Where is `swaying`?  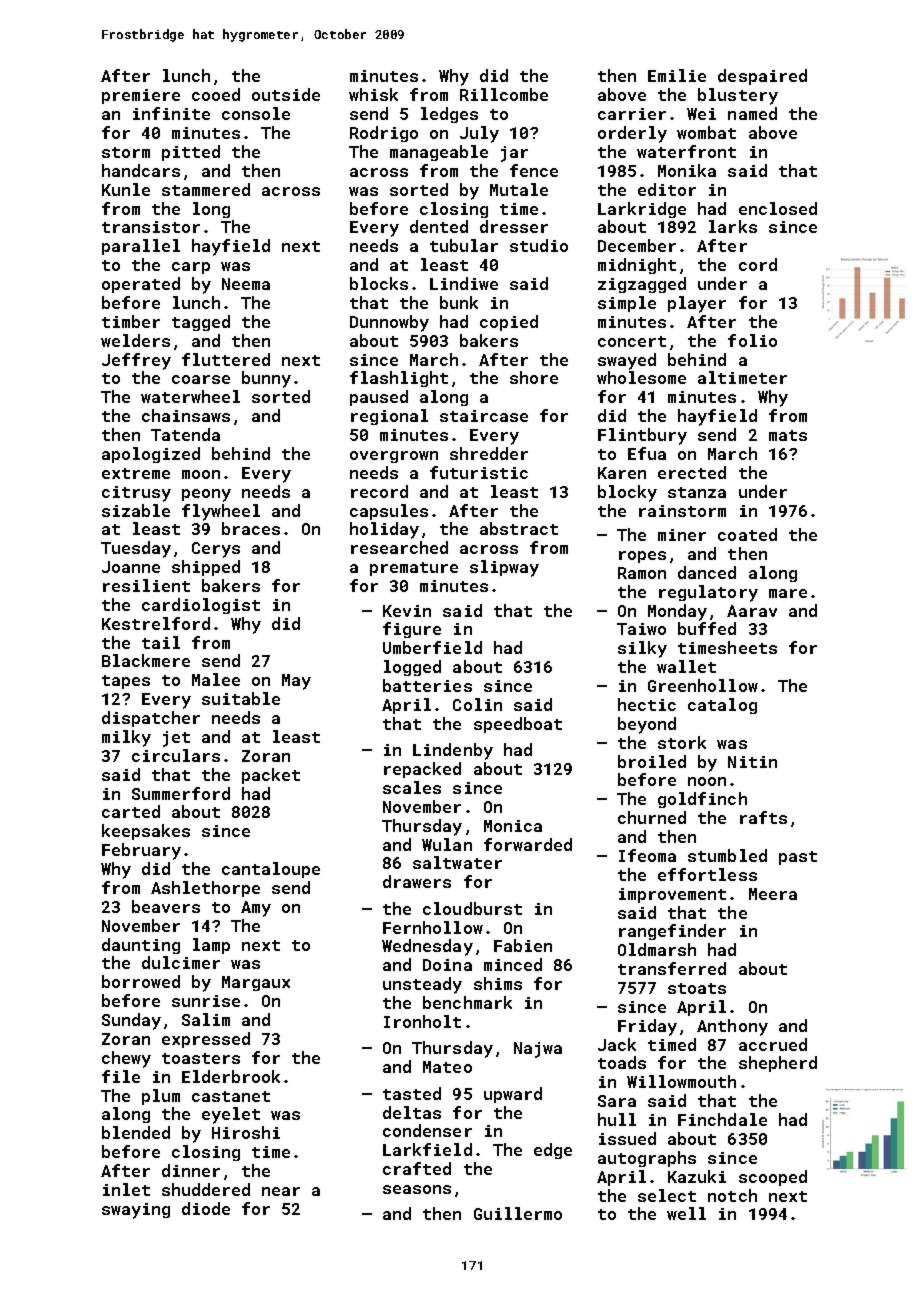 swaying is located at coordinates (136, 1211).
